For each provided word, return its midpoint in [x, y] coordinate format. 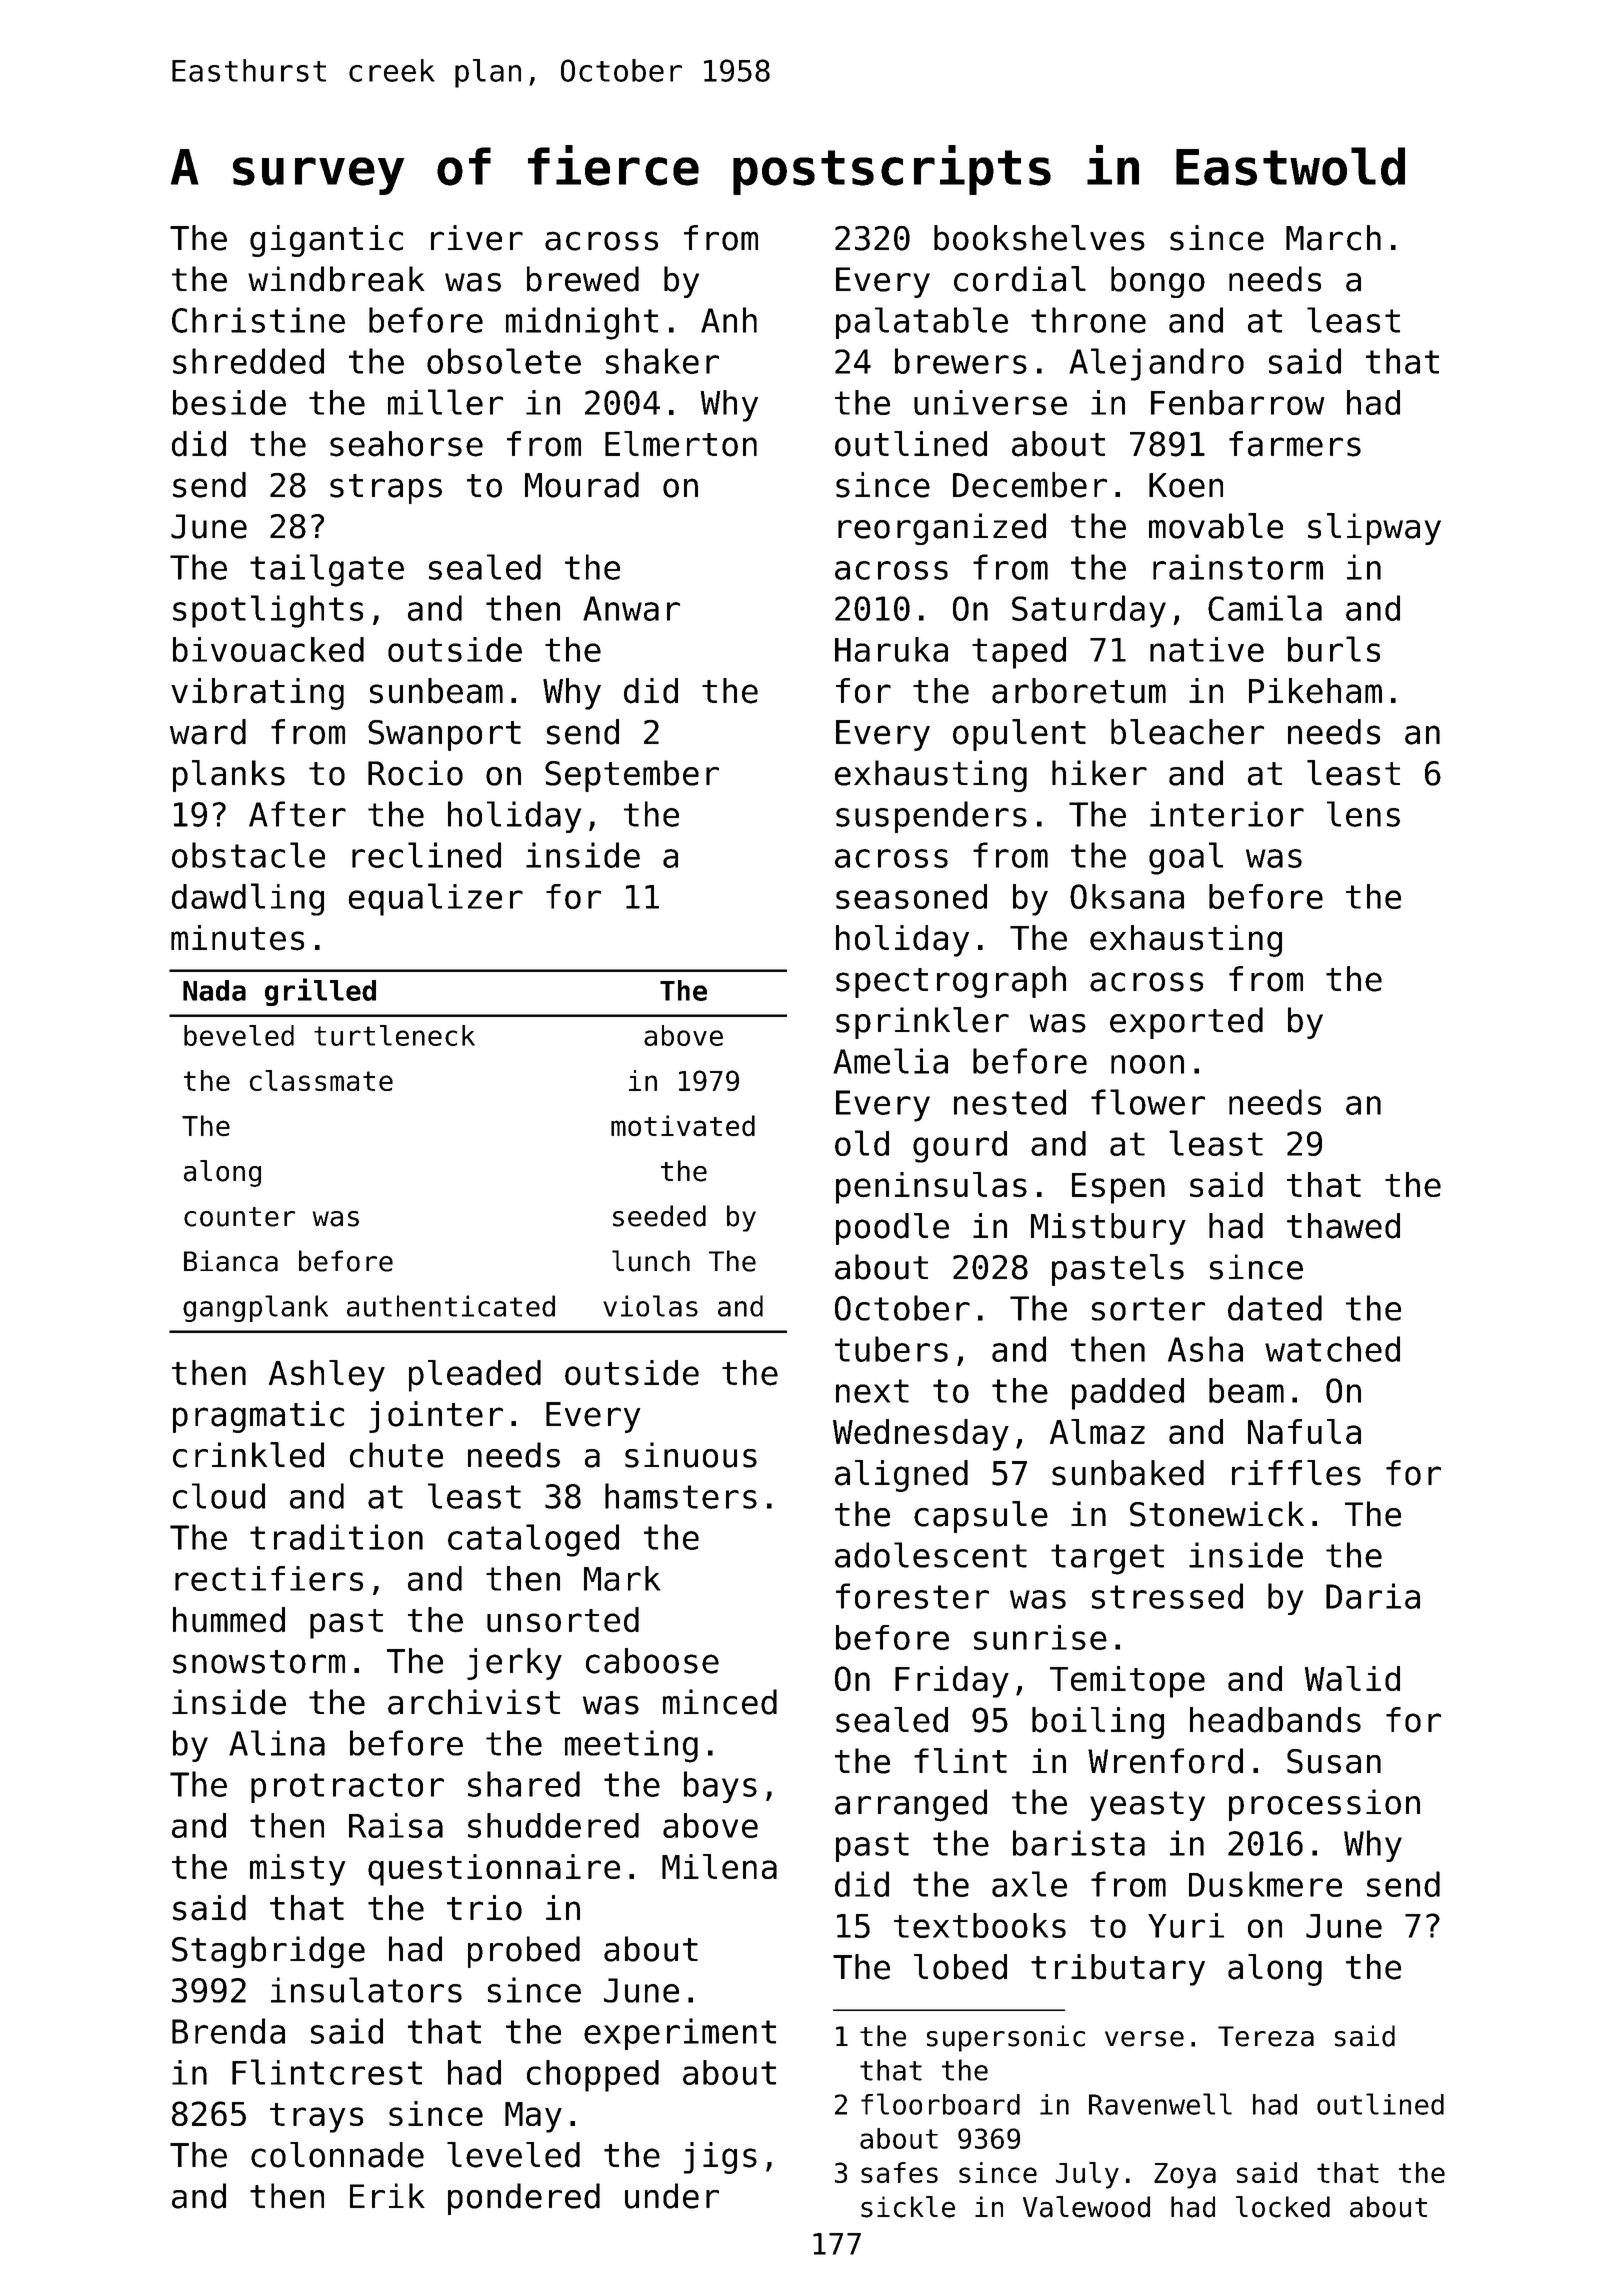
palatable [922, 323]
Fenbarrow [1238, 402]
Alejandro [1156, 364]
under [672, 2196]
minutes [237, 938]
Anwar [631, 608]
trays [316, 2118]
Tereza [1266, 2036]
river [477, 238]
